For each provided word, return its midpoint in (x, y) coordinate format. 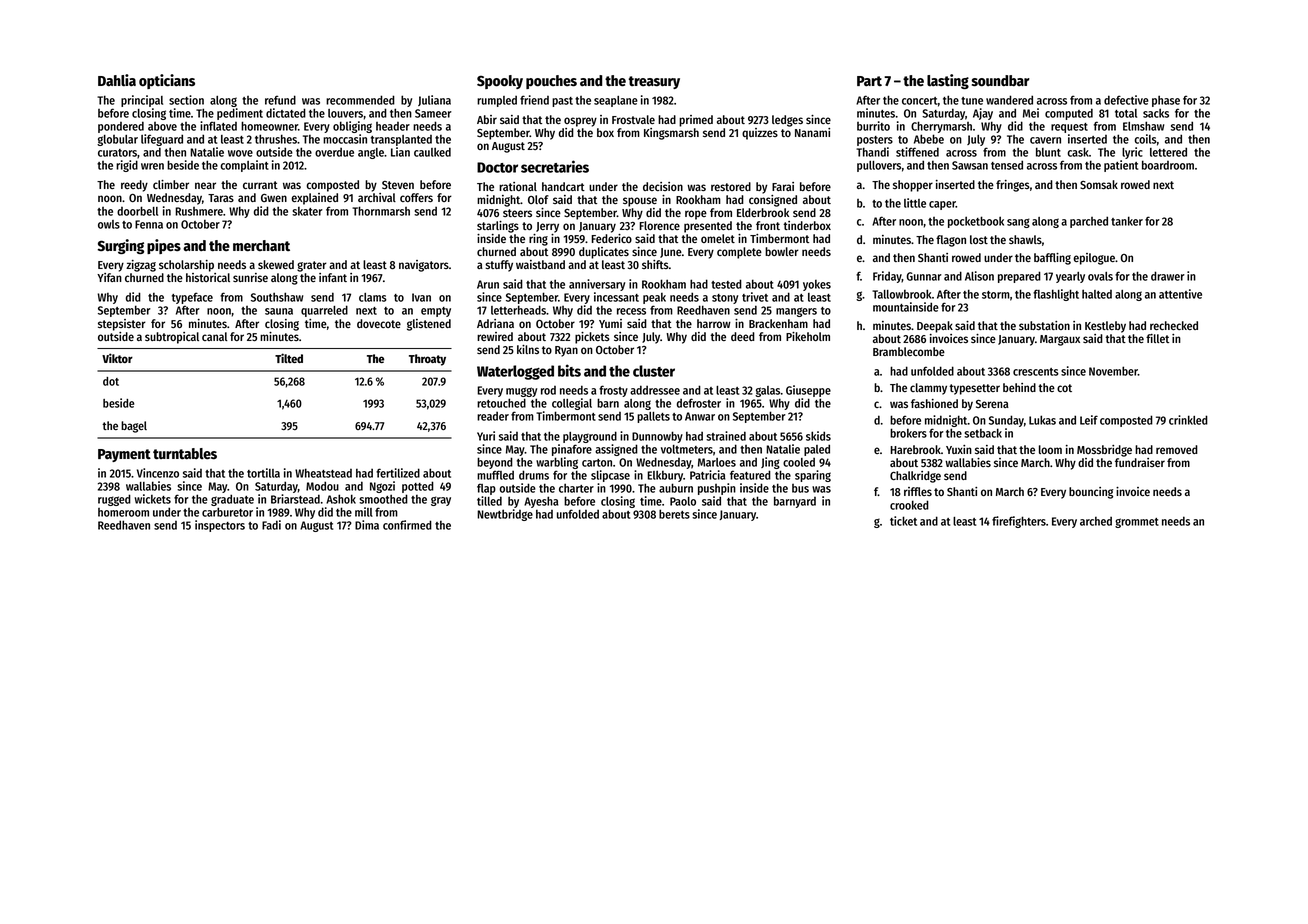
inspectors (220, 526)
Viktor (117, 358)
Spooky (500, 82)
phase (1166, 101)
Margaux (1060, 340)
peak (654, 298)
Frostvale (633, 119)
